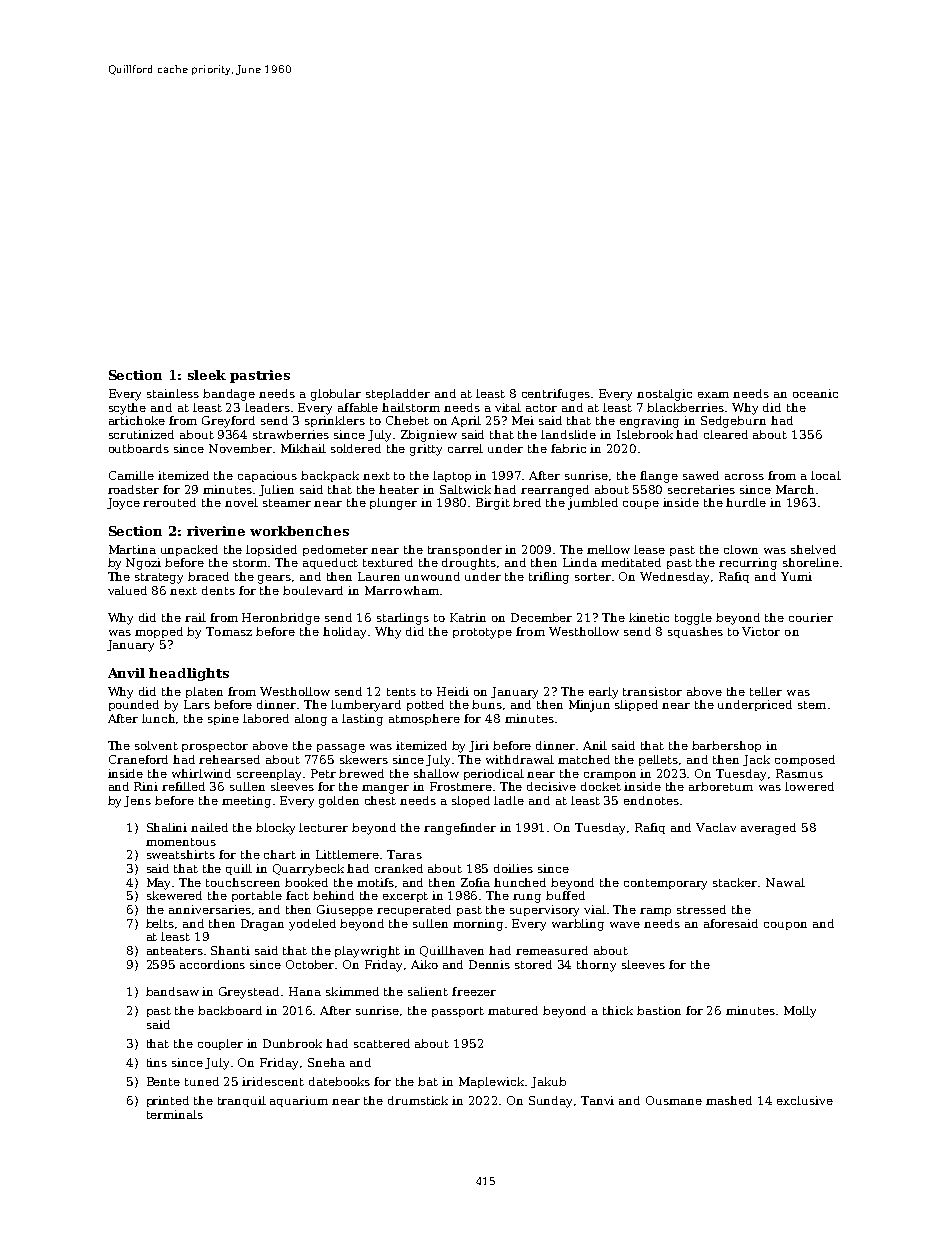 This screenshot has width=952, height=1233. I want to click on arboretum, so click(721, 786).
